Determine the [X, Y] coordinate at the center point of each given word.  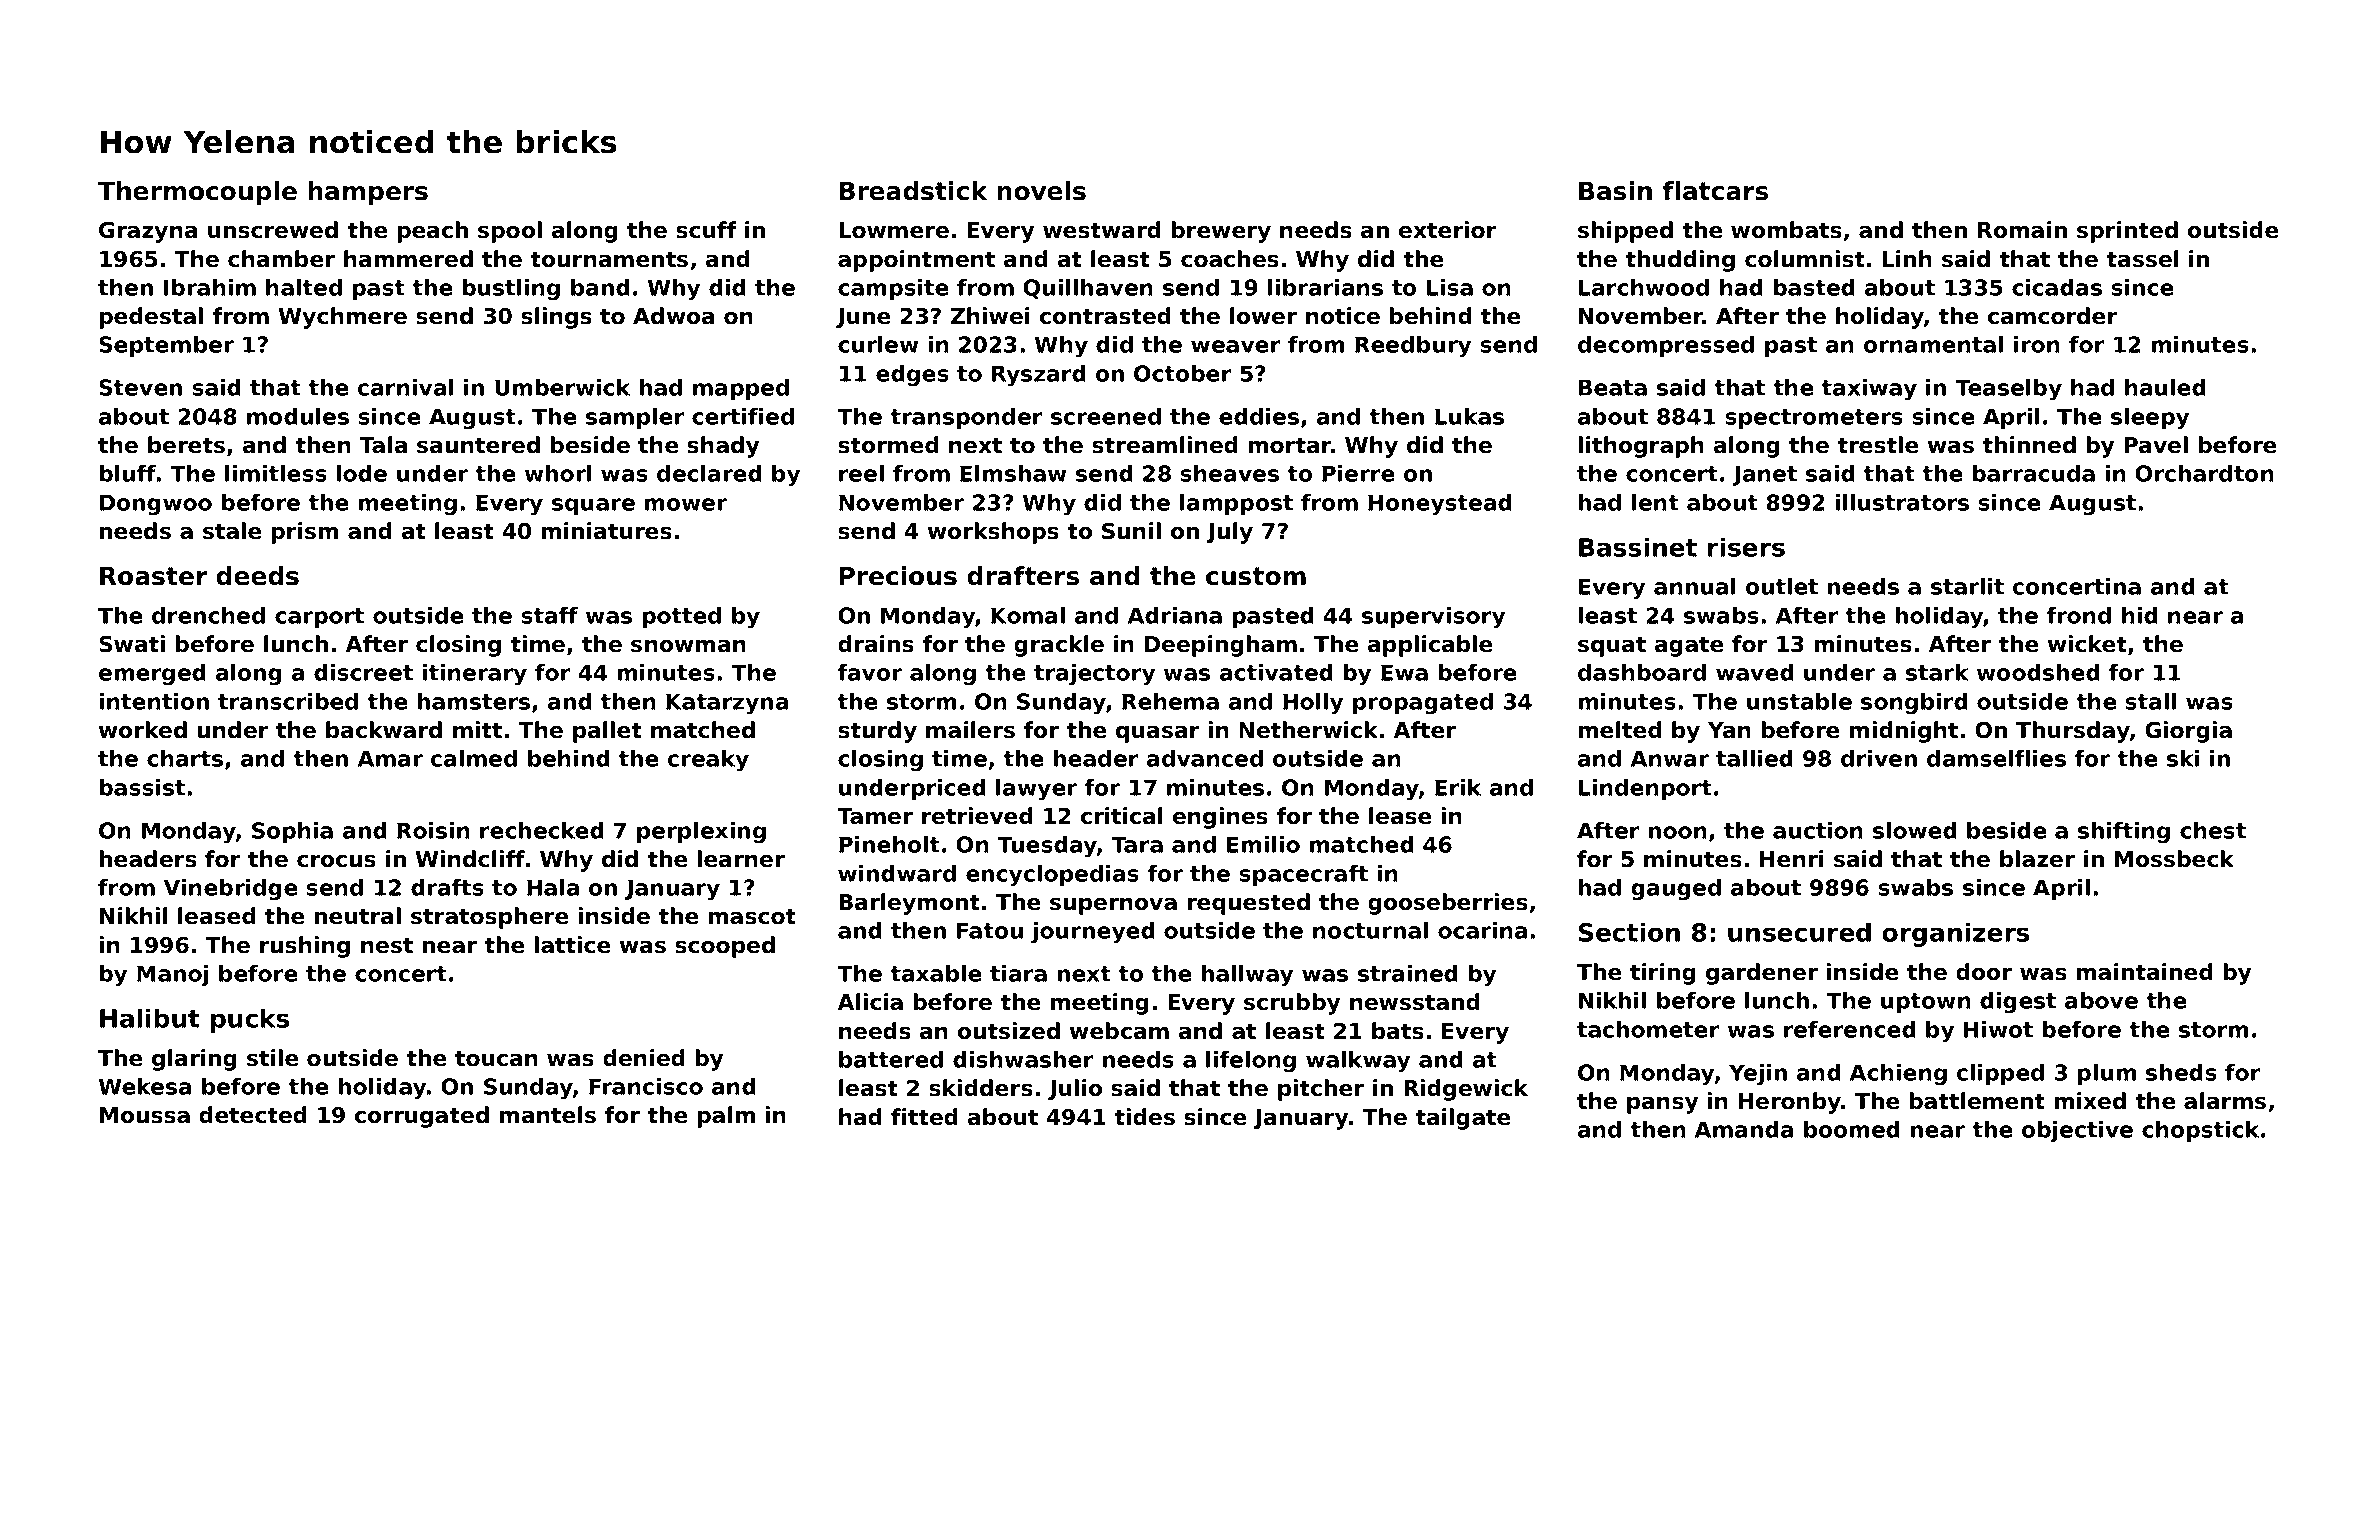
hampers [368, 193]
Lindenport [1645, 789]
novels [1041, 191]
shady [723, 447]
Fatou [990, 930]
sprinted [2127, 232]
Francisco [646, 1086]
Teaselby [2008, 390]
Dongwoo [156, 504]
